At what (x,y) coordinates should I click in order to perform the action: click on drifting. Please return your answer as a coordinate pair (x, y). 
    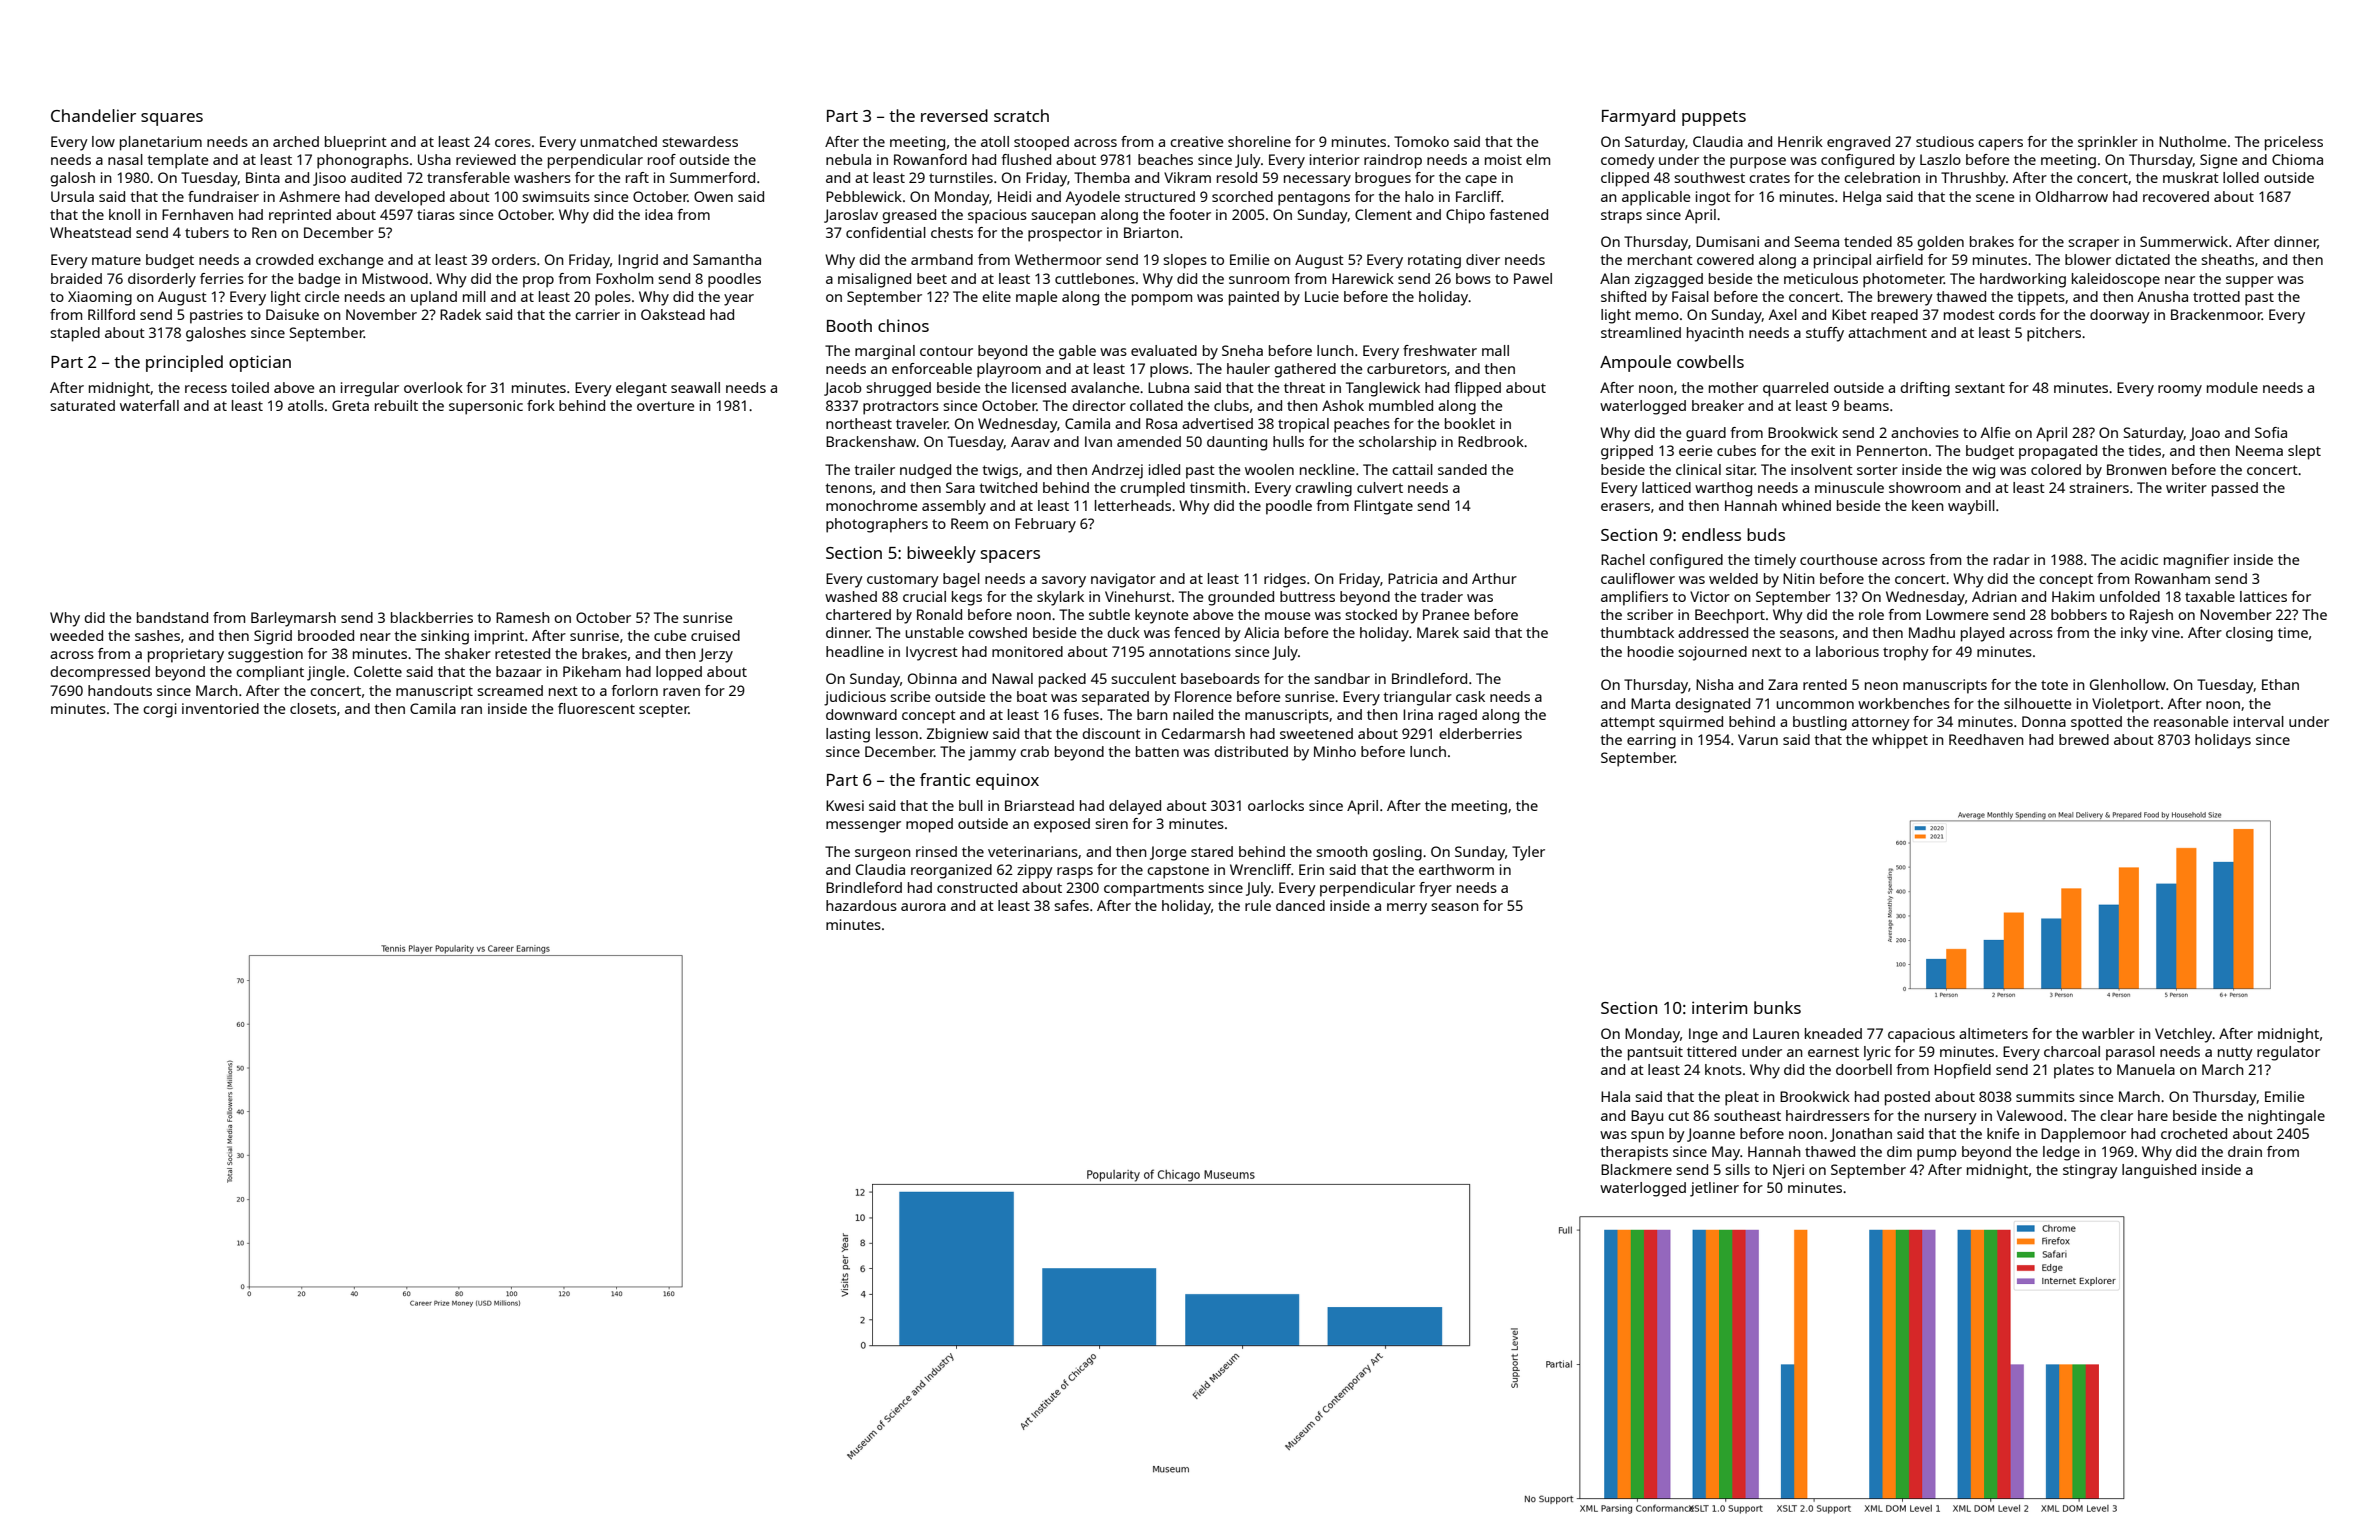
    Looking at the image, I should click on (1925, 389).
